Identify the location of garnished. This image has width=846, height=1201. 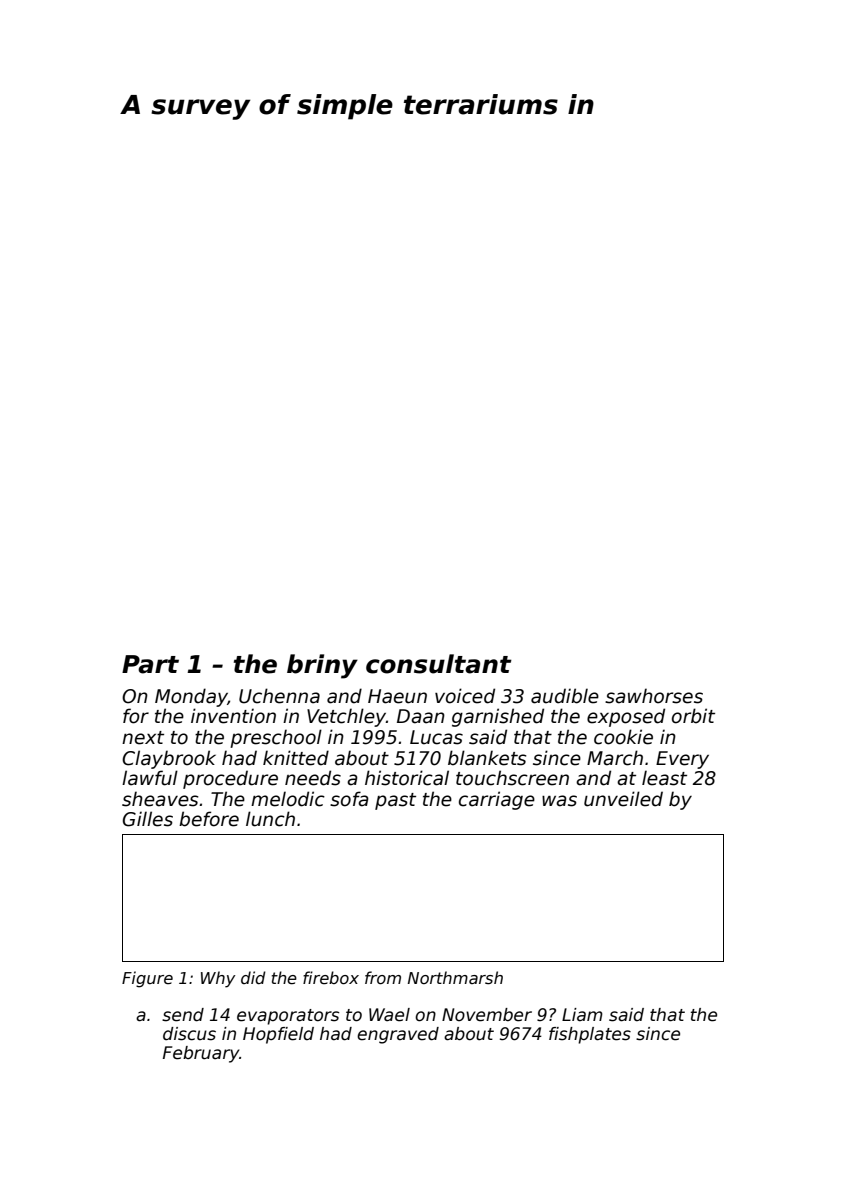
(498, 717).
